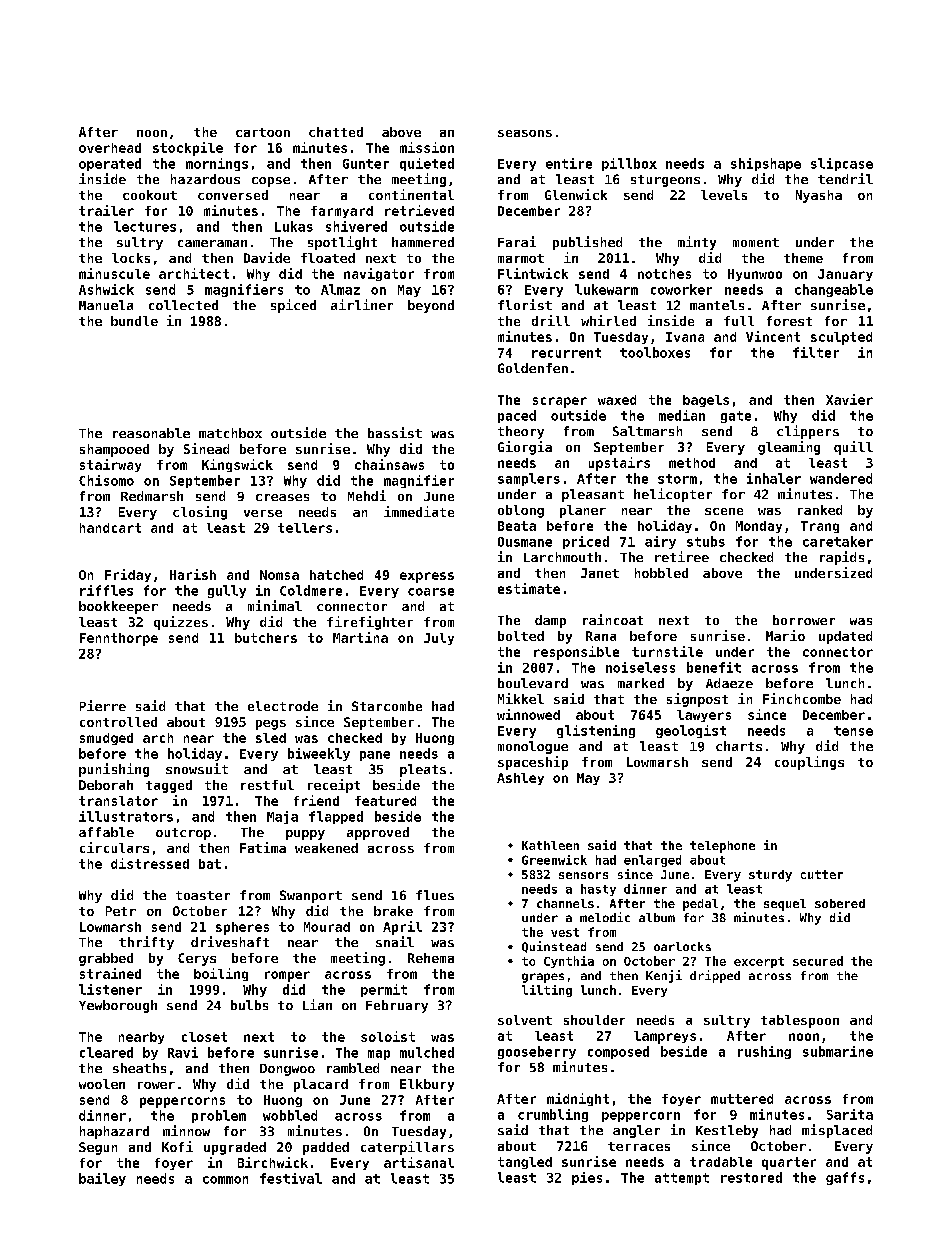 This screenshot has height=1233, width=952. Describe the element at coordinates (742, 1099) in the screenshot. I see `muttered` at that location.
